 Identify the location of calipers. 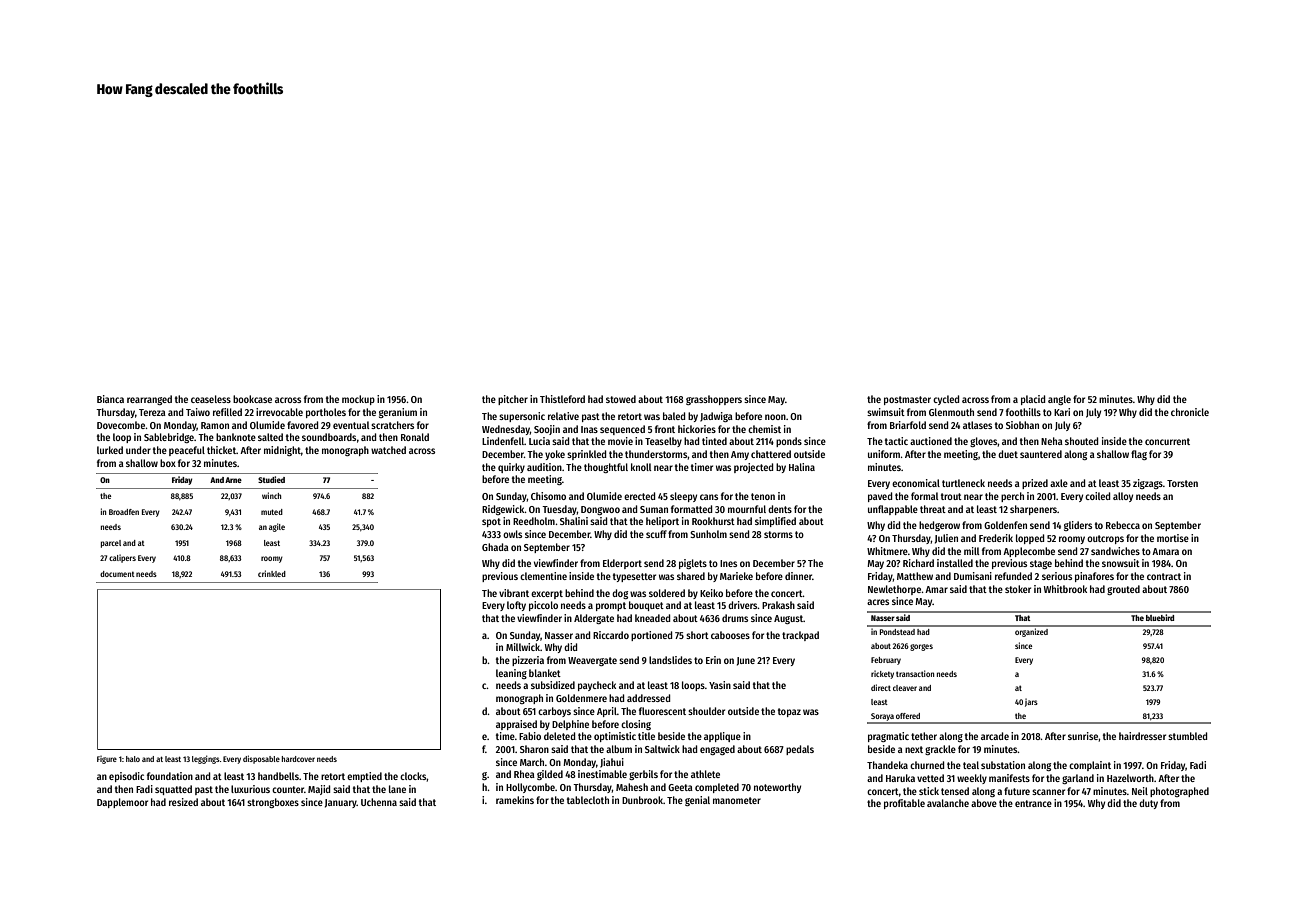
(122, 558).
